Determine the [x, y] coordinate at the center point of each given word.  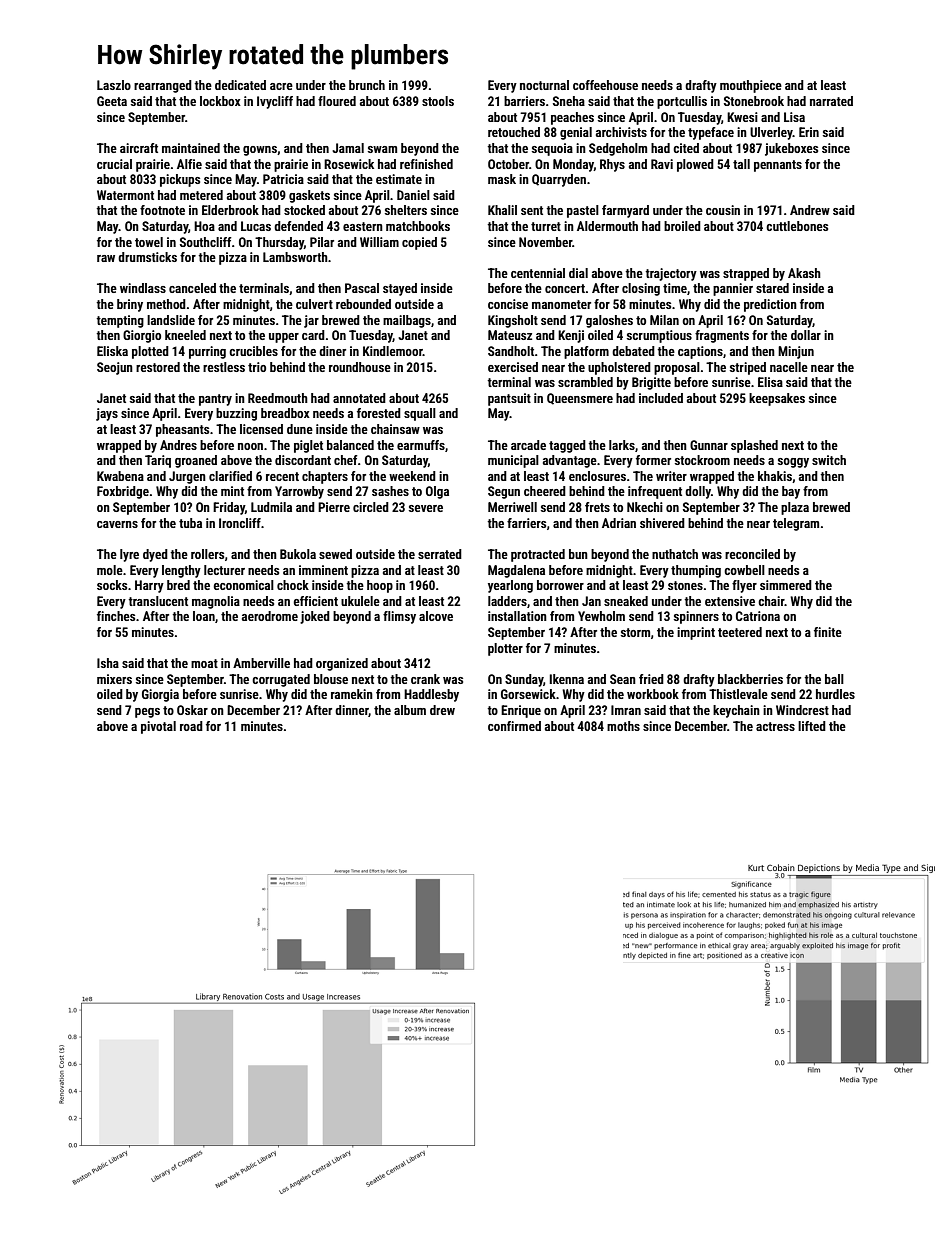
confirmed [514, 726]
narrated [831, 101]
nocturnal [544, 85]
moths [623, 726]
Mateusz [510, 335]
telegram [796, 524]
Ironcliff [240, 523]
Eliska [112, 351]
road [191, 726]
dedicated [240, 85]
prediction [770, 305]
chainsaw [395, 429]
